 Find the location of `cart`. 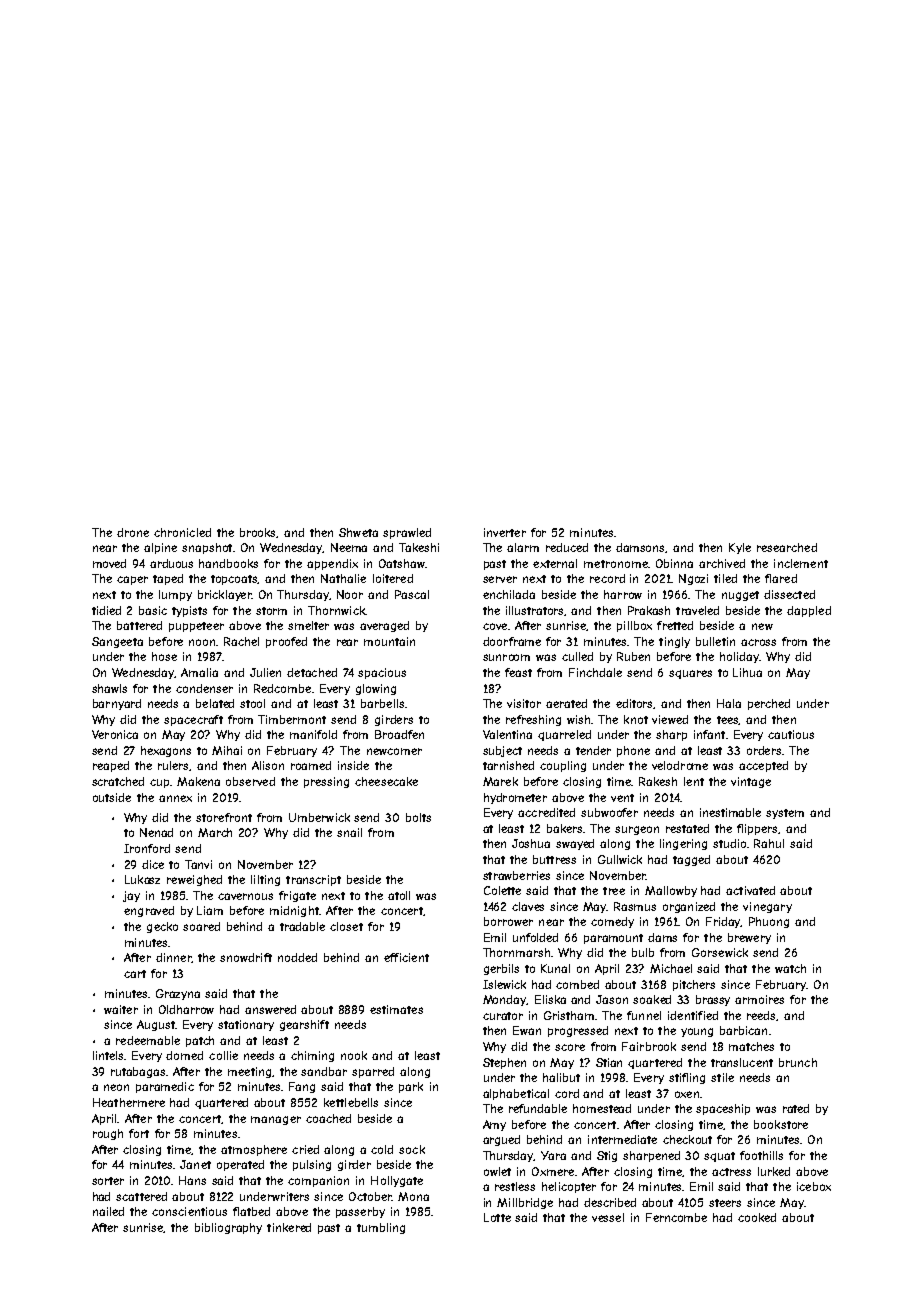

cart is located at coordinates (135, 974).
